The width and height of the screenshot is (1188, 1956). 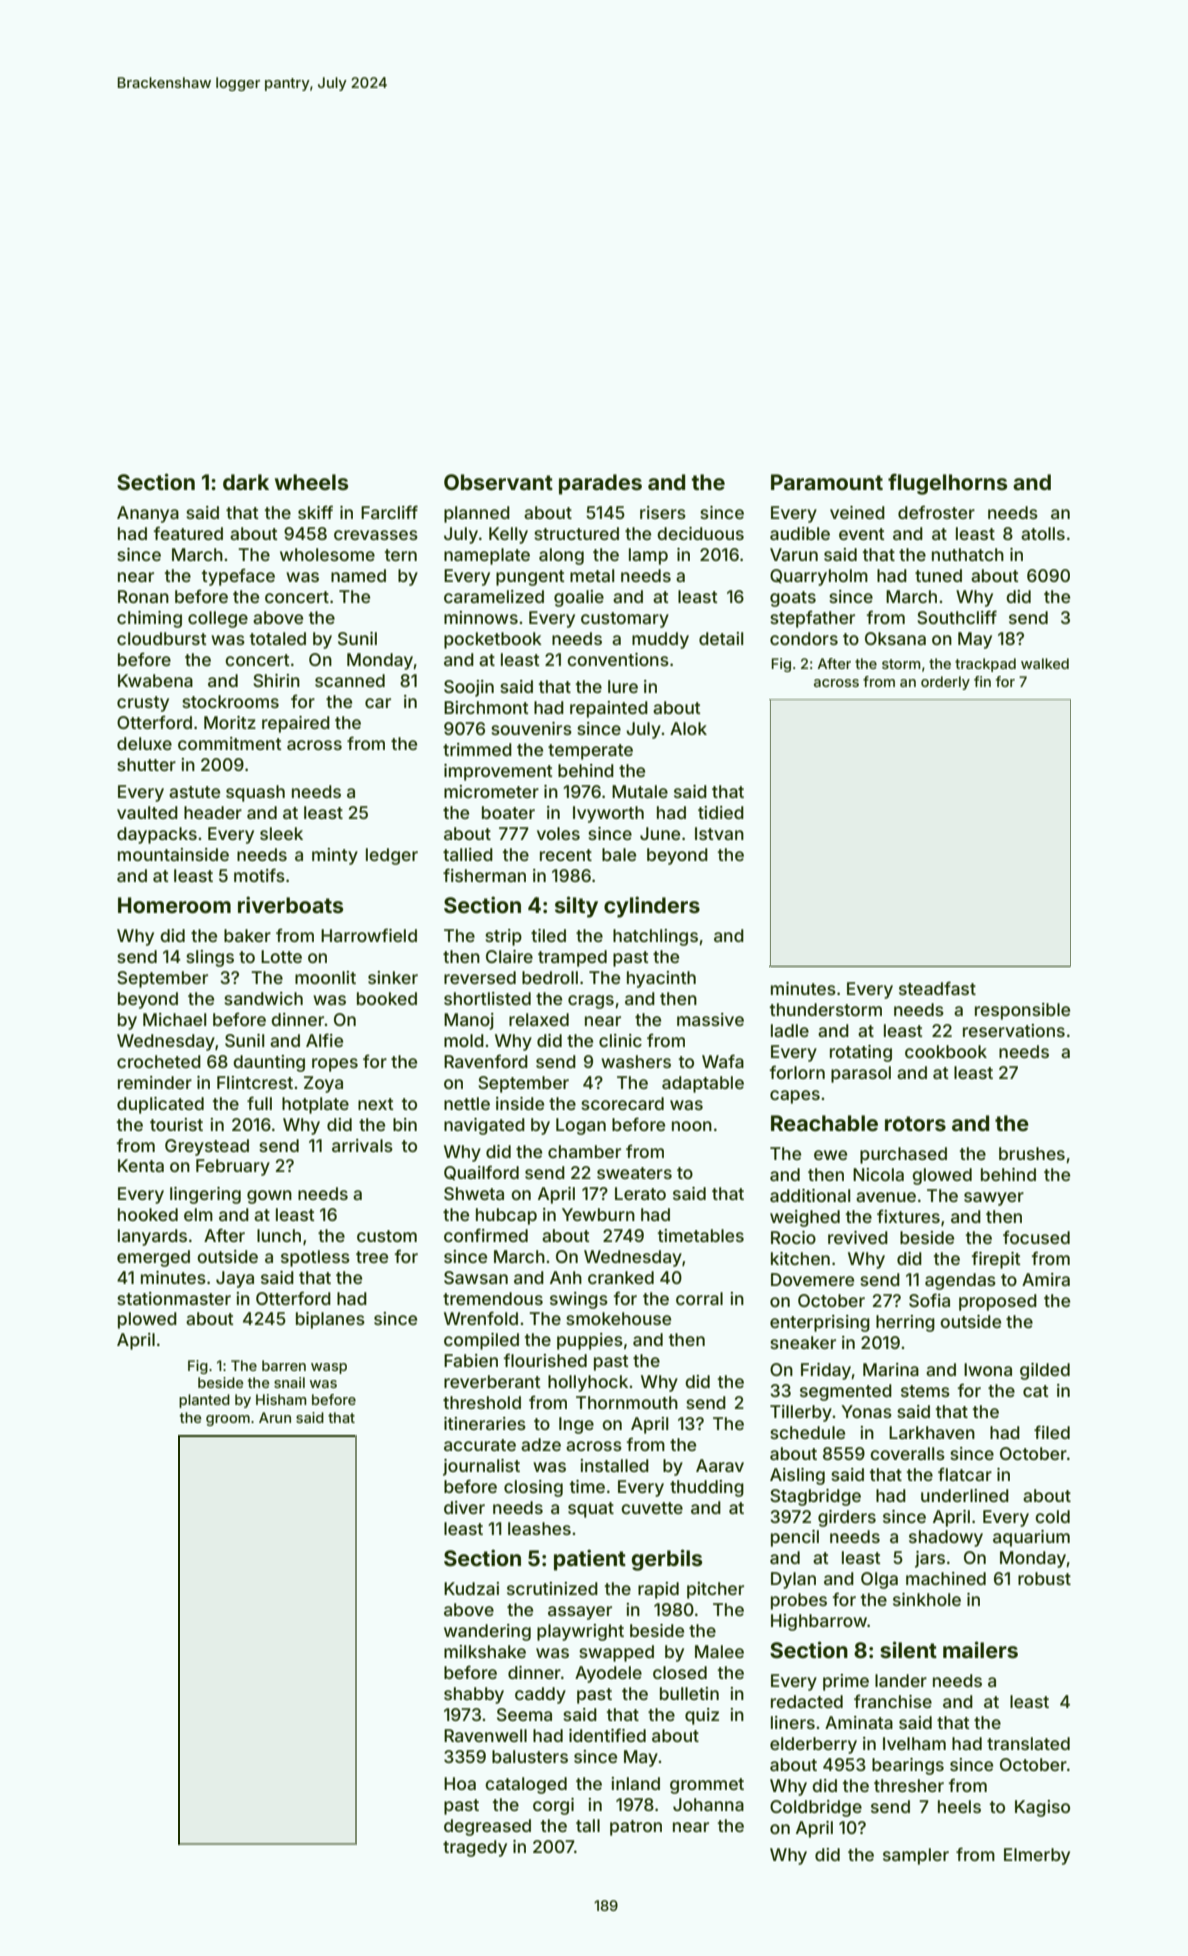 What do you see at coordinates (600, 484) in the screenshot?
I see `parades` at bounding box center [600, 484].
